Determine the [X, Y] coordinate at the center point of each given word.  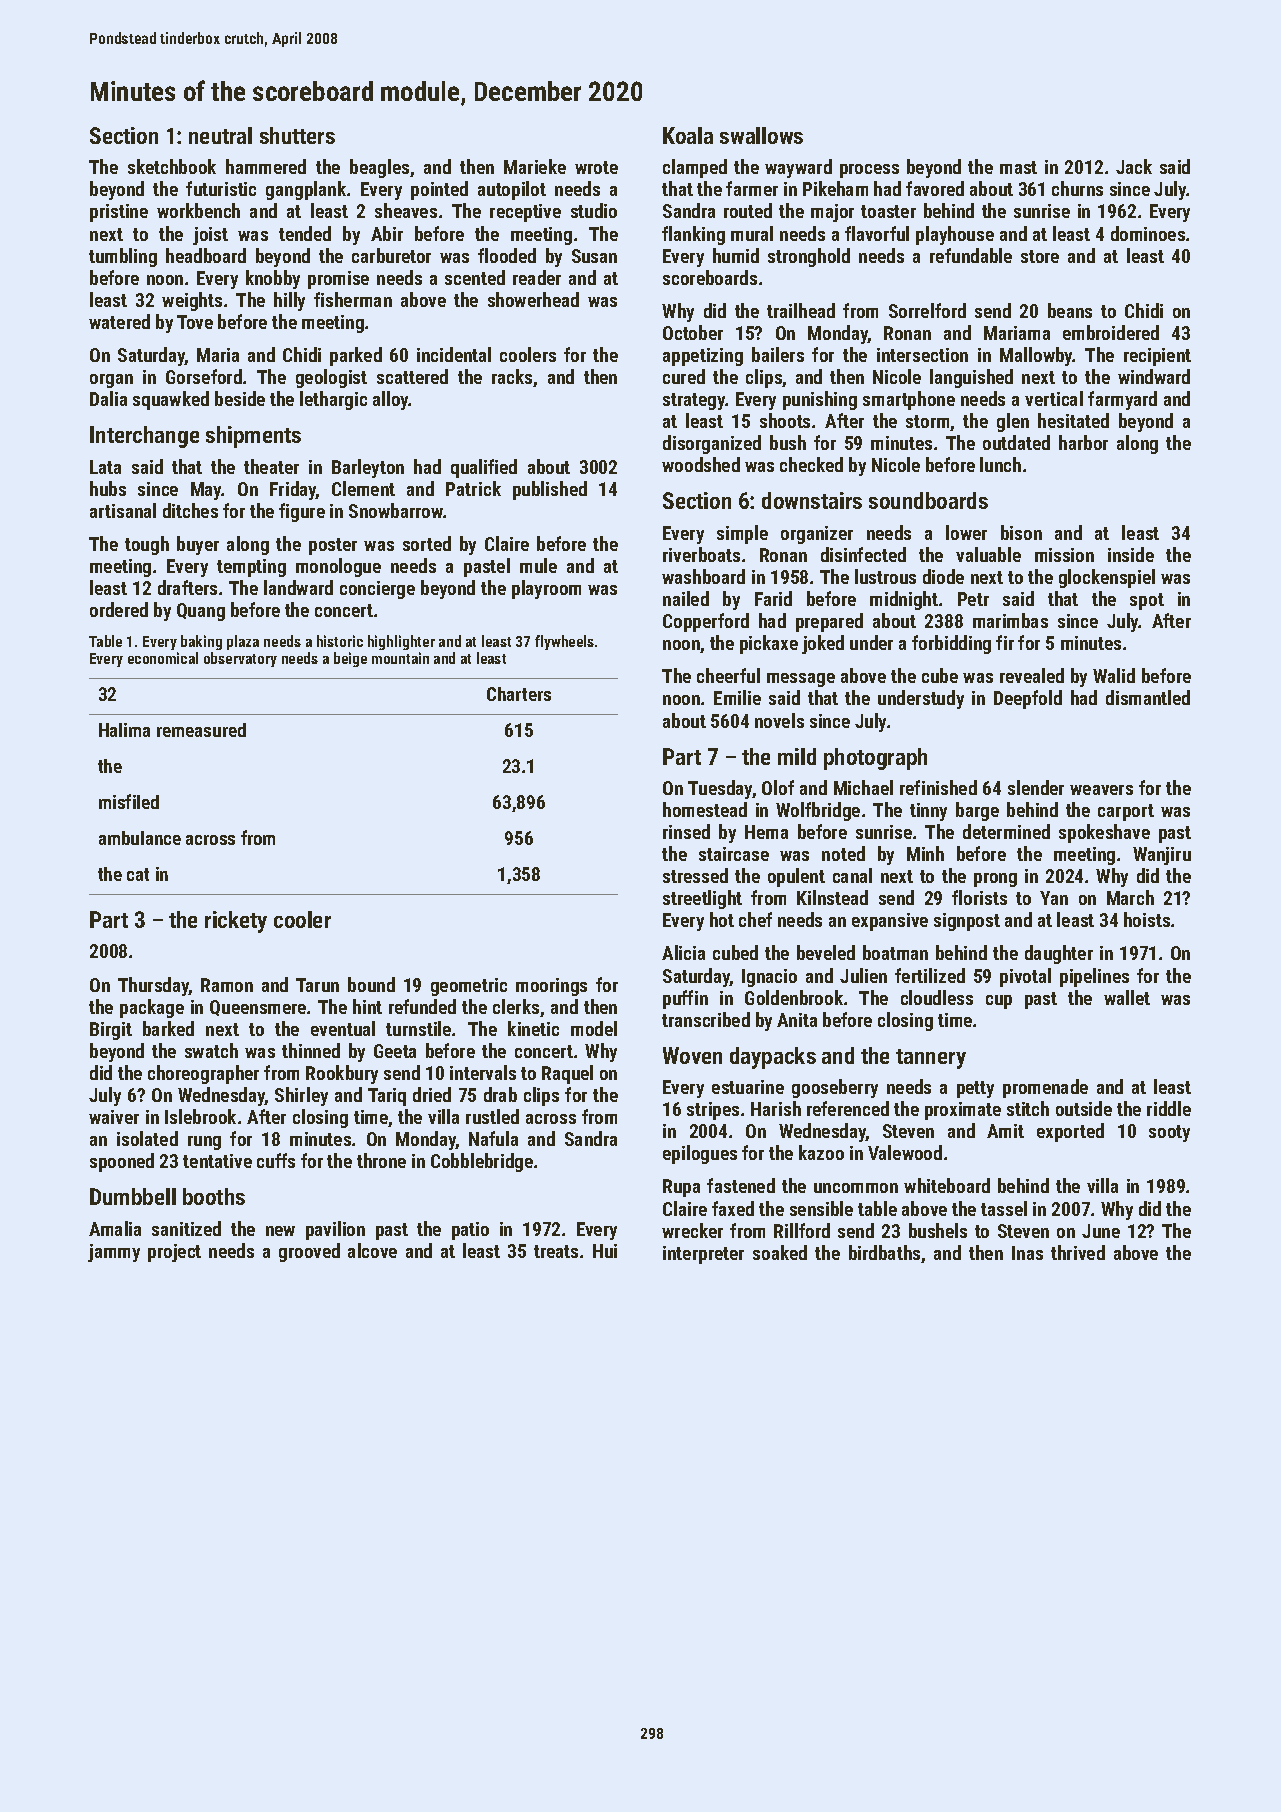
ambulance [140, 838]
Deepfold [1028, 699]
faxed [733, 1208]
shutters [297, 135]
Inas [1027, 1253]
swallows [761, 135]
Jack [1134, 166]
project [174, 1253]
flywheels [564, 642]
